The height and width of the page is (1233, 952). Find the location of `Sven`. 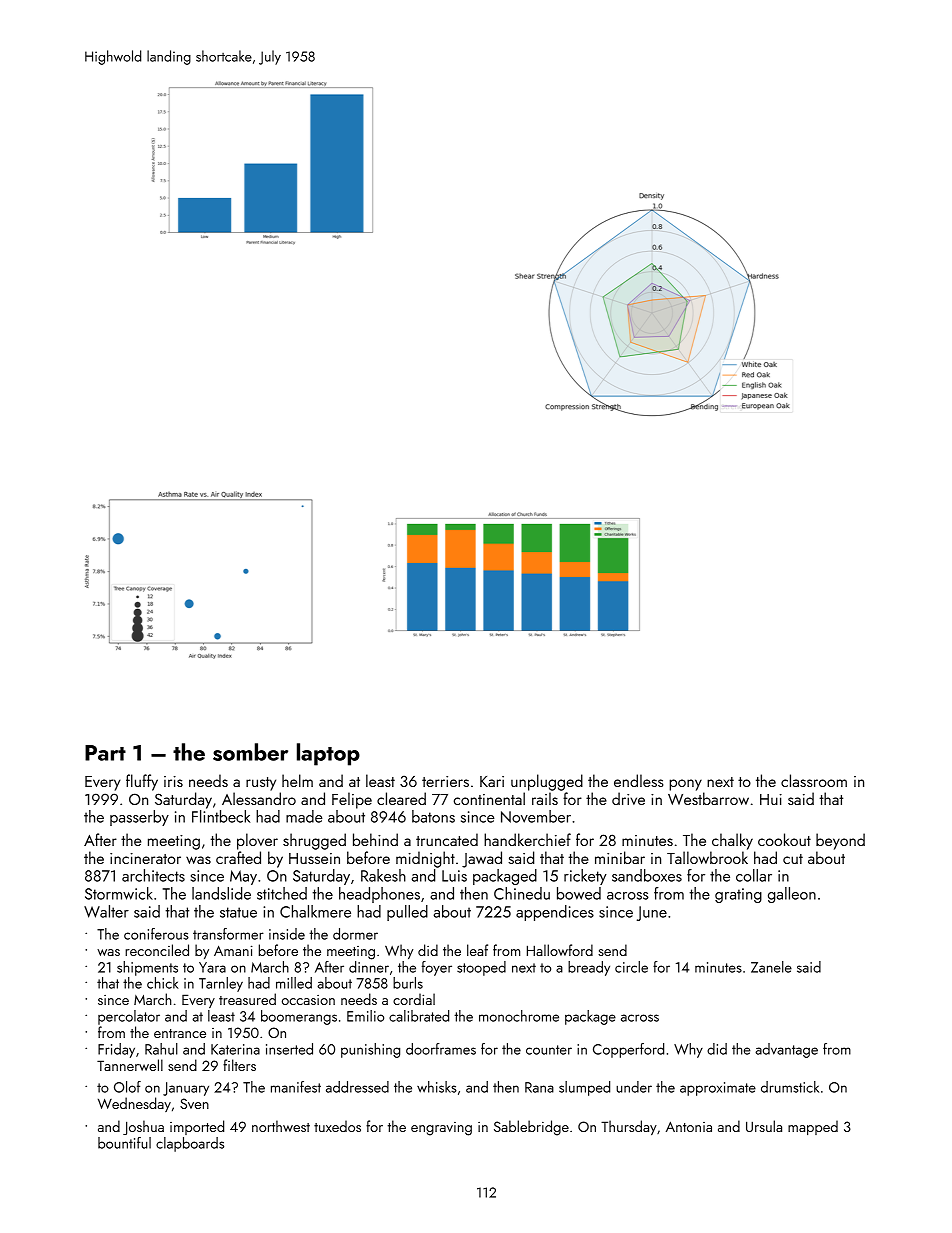

Sven is located at coordinates (194, 1103).
